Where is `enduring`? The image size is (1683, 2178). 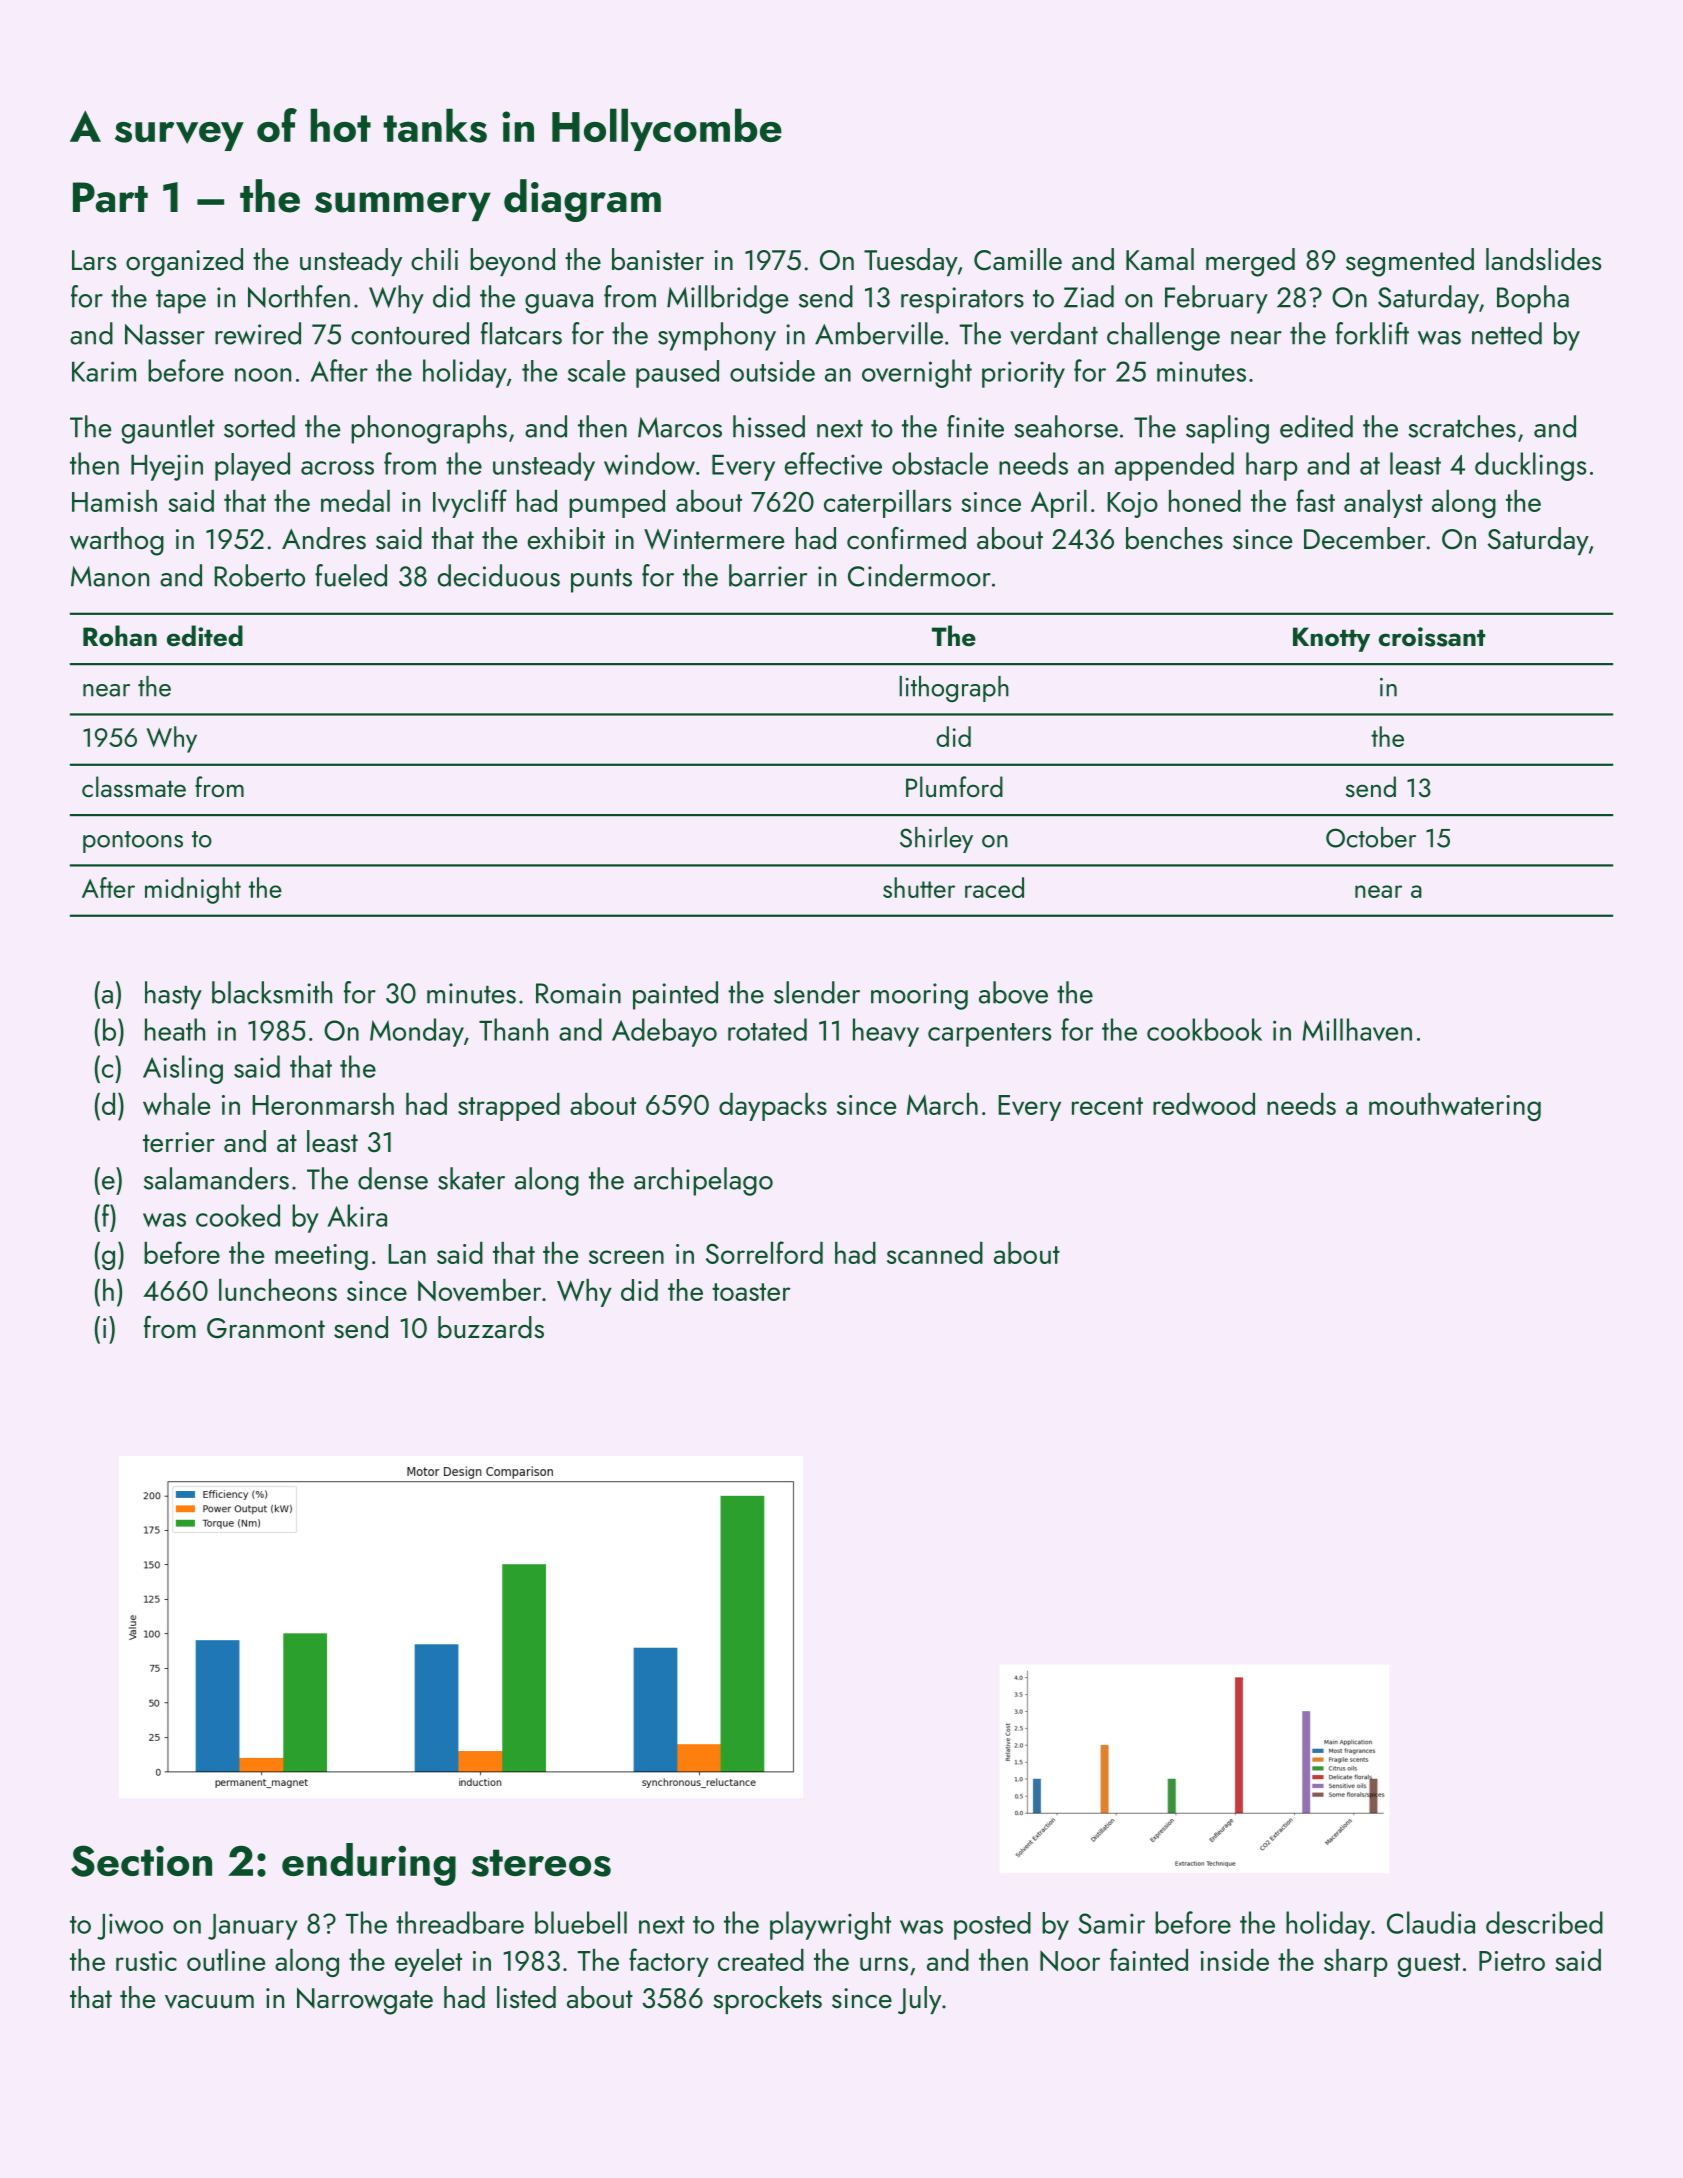 enduring is located at coordinates (369, 1864).
